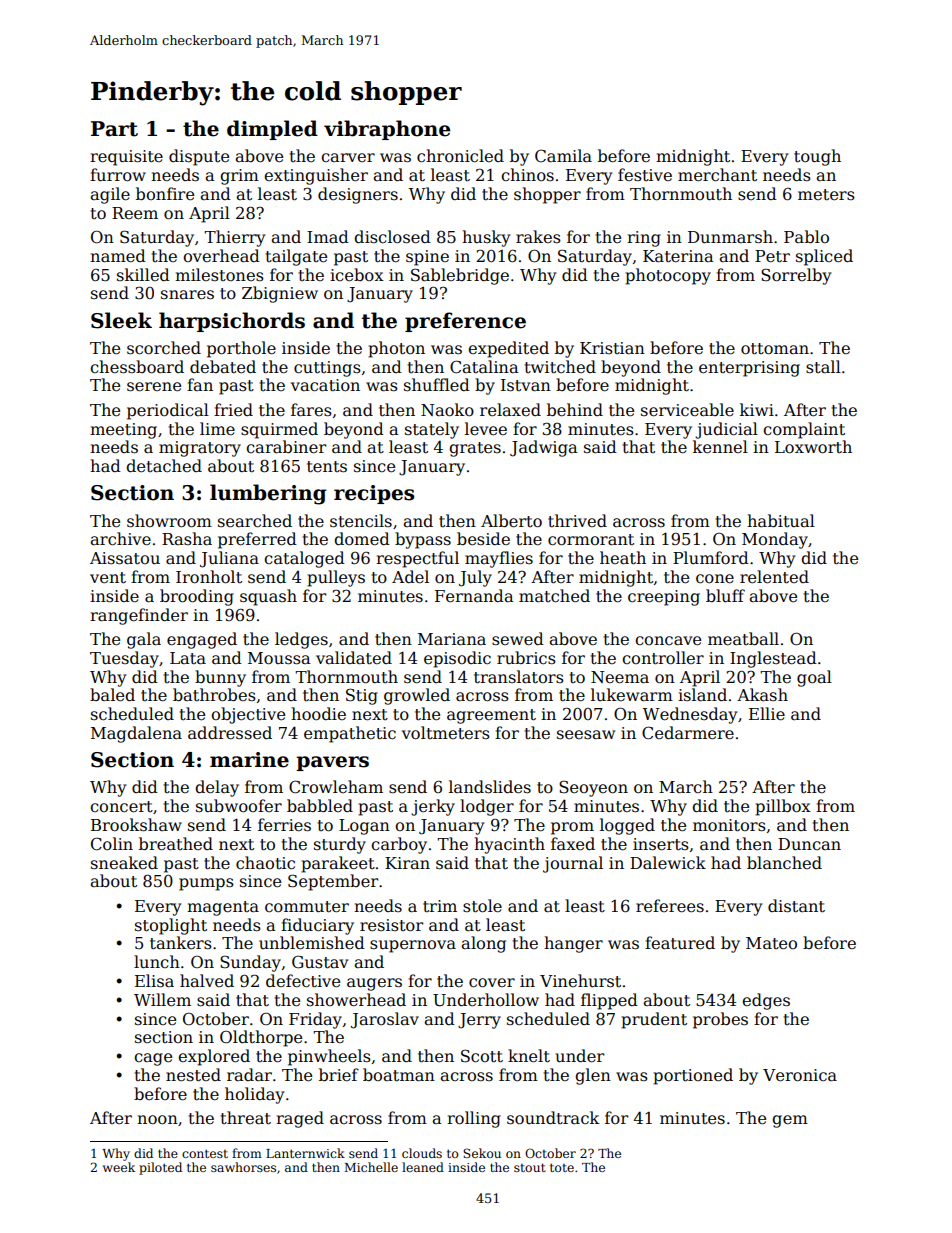 The width and height of the page is (952, 1233). What do you see at coordinates (392, 237) in the page?
I see `disclosed` at bounding box center [392, 237].
